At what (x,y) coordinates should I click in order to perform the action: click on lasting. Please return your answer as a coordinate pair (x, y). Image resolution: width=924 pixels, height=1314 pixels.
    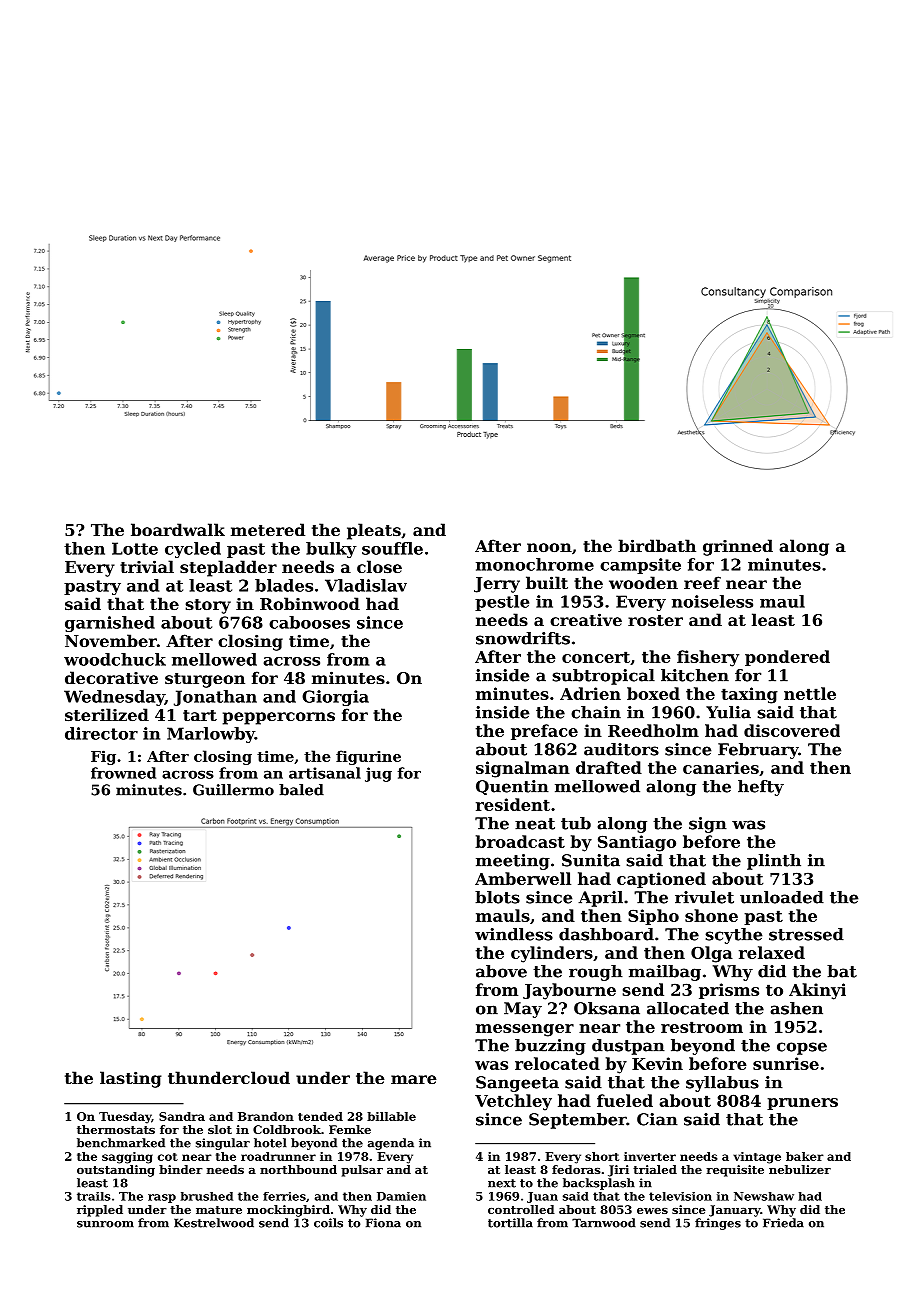
    Looking at the image, I should click on (130, 1079).
